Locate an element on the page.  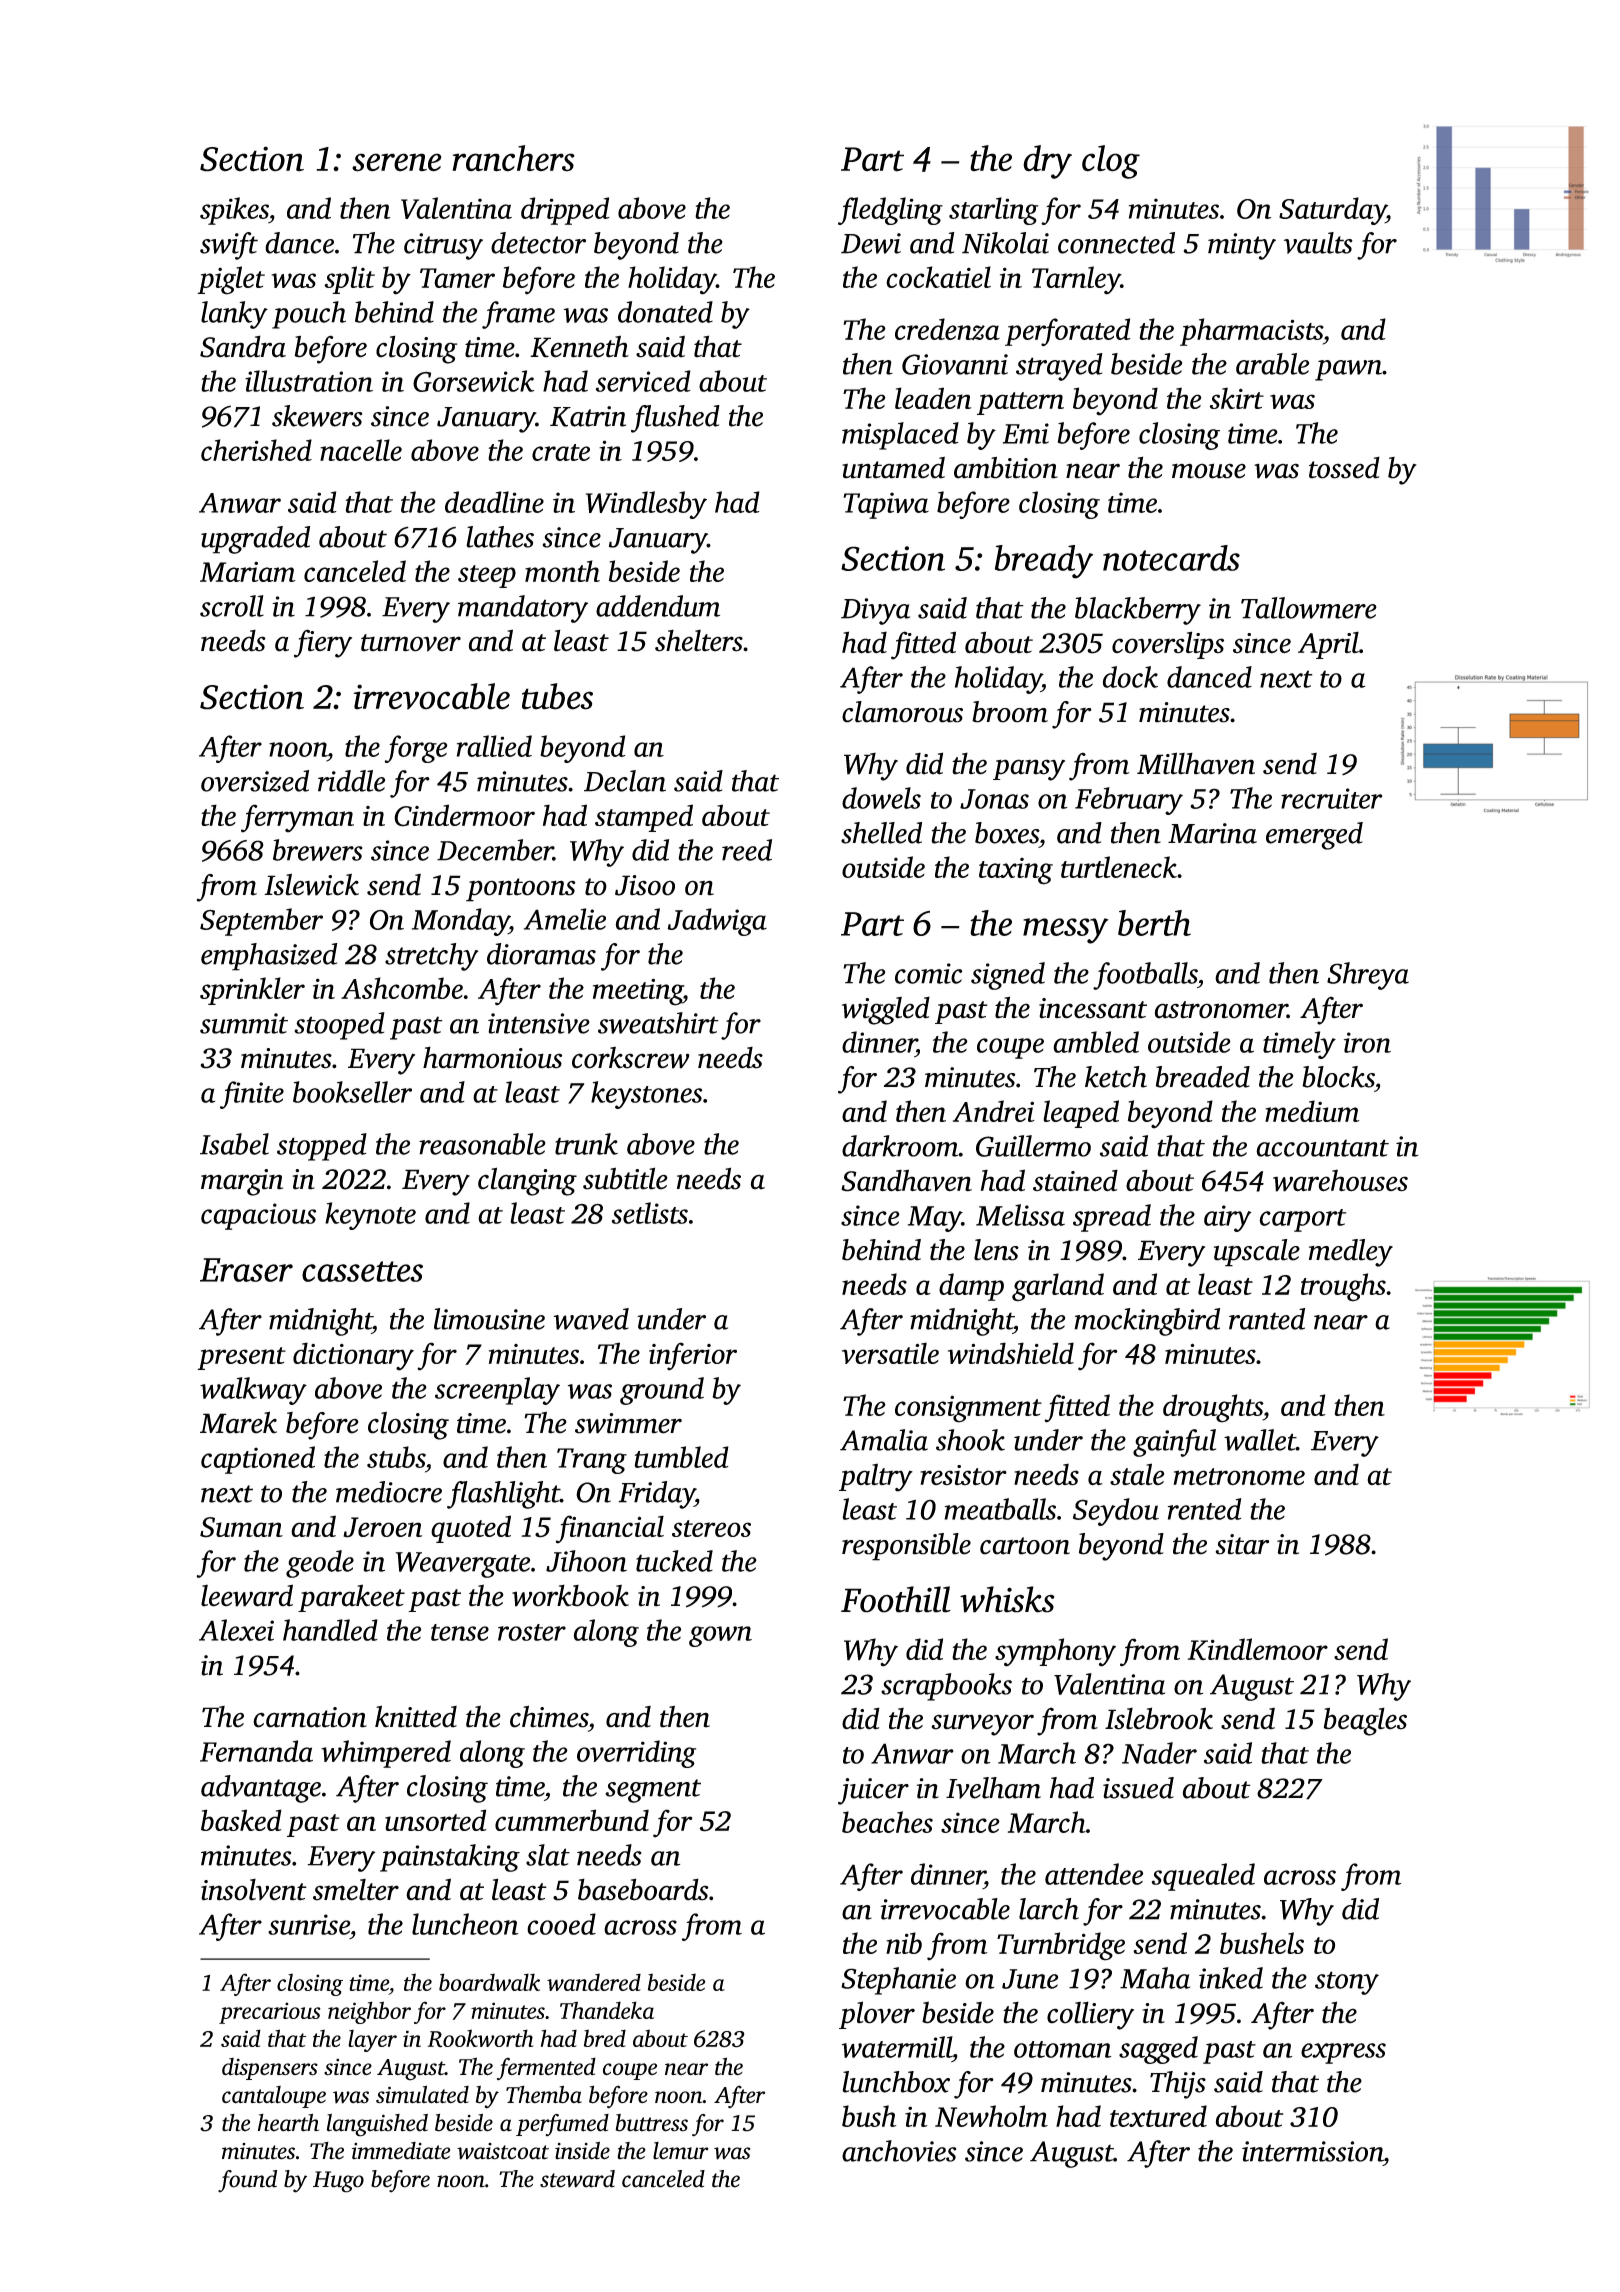
tossed is located at coordinates (1344, 468).
